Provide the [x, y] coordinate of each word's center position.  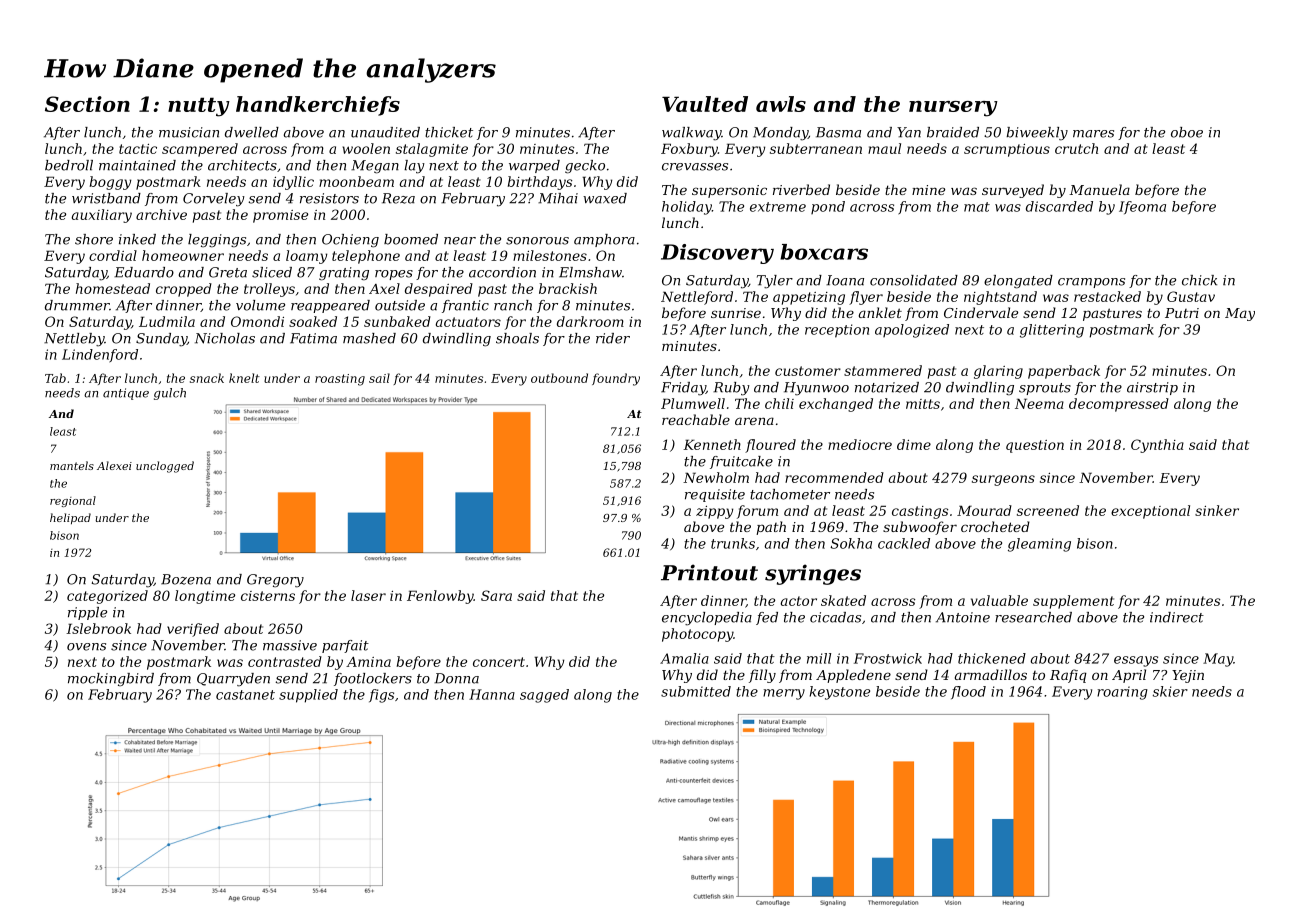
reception [837, 331]
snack [207, 378]
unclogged [165, 467]
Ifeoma [1142, 207]
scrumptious [1007, 150]
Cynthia [1157, 446]
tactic [138, 149]
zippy [714, 512]
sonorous [537, 241]
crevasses [695, 167]
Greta [228, 272]
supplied [308, 696]
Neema [1039, 403]
